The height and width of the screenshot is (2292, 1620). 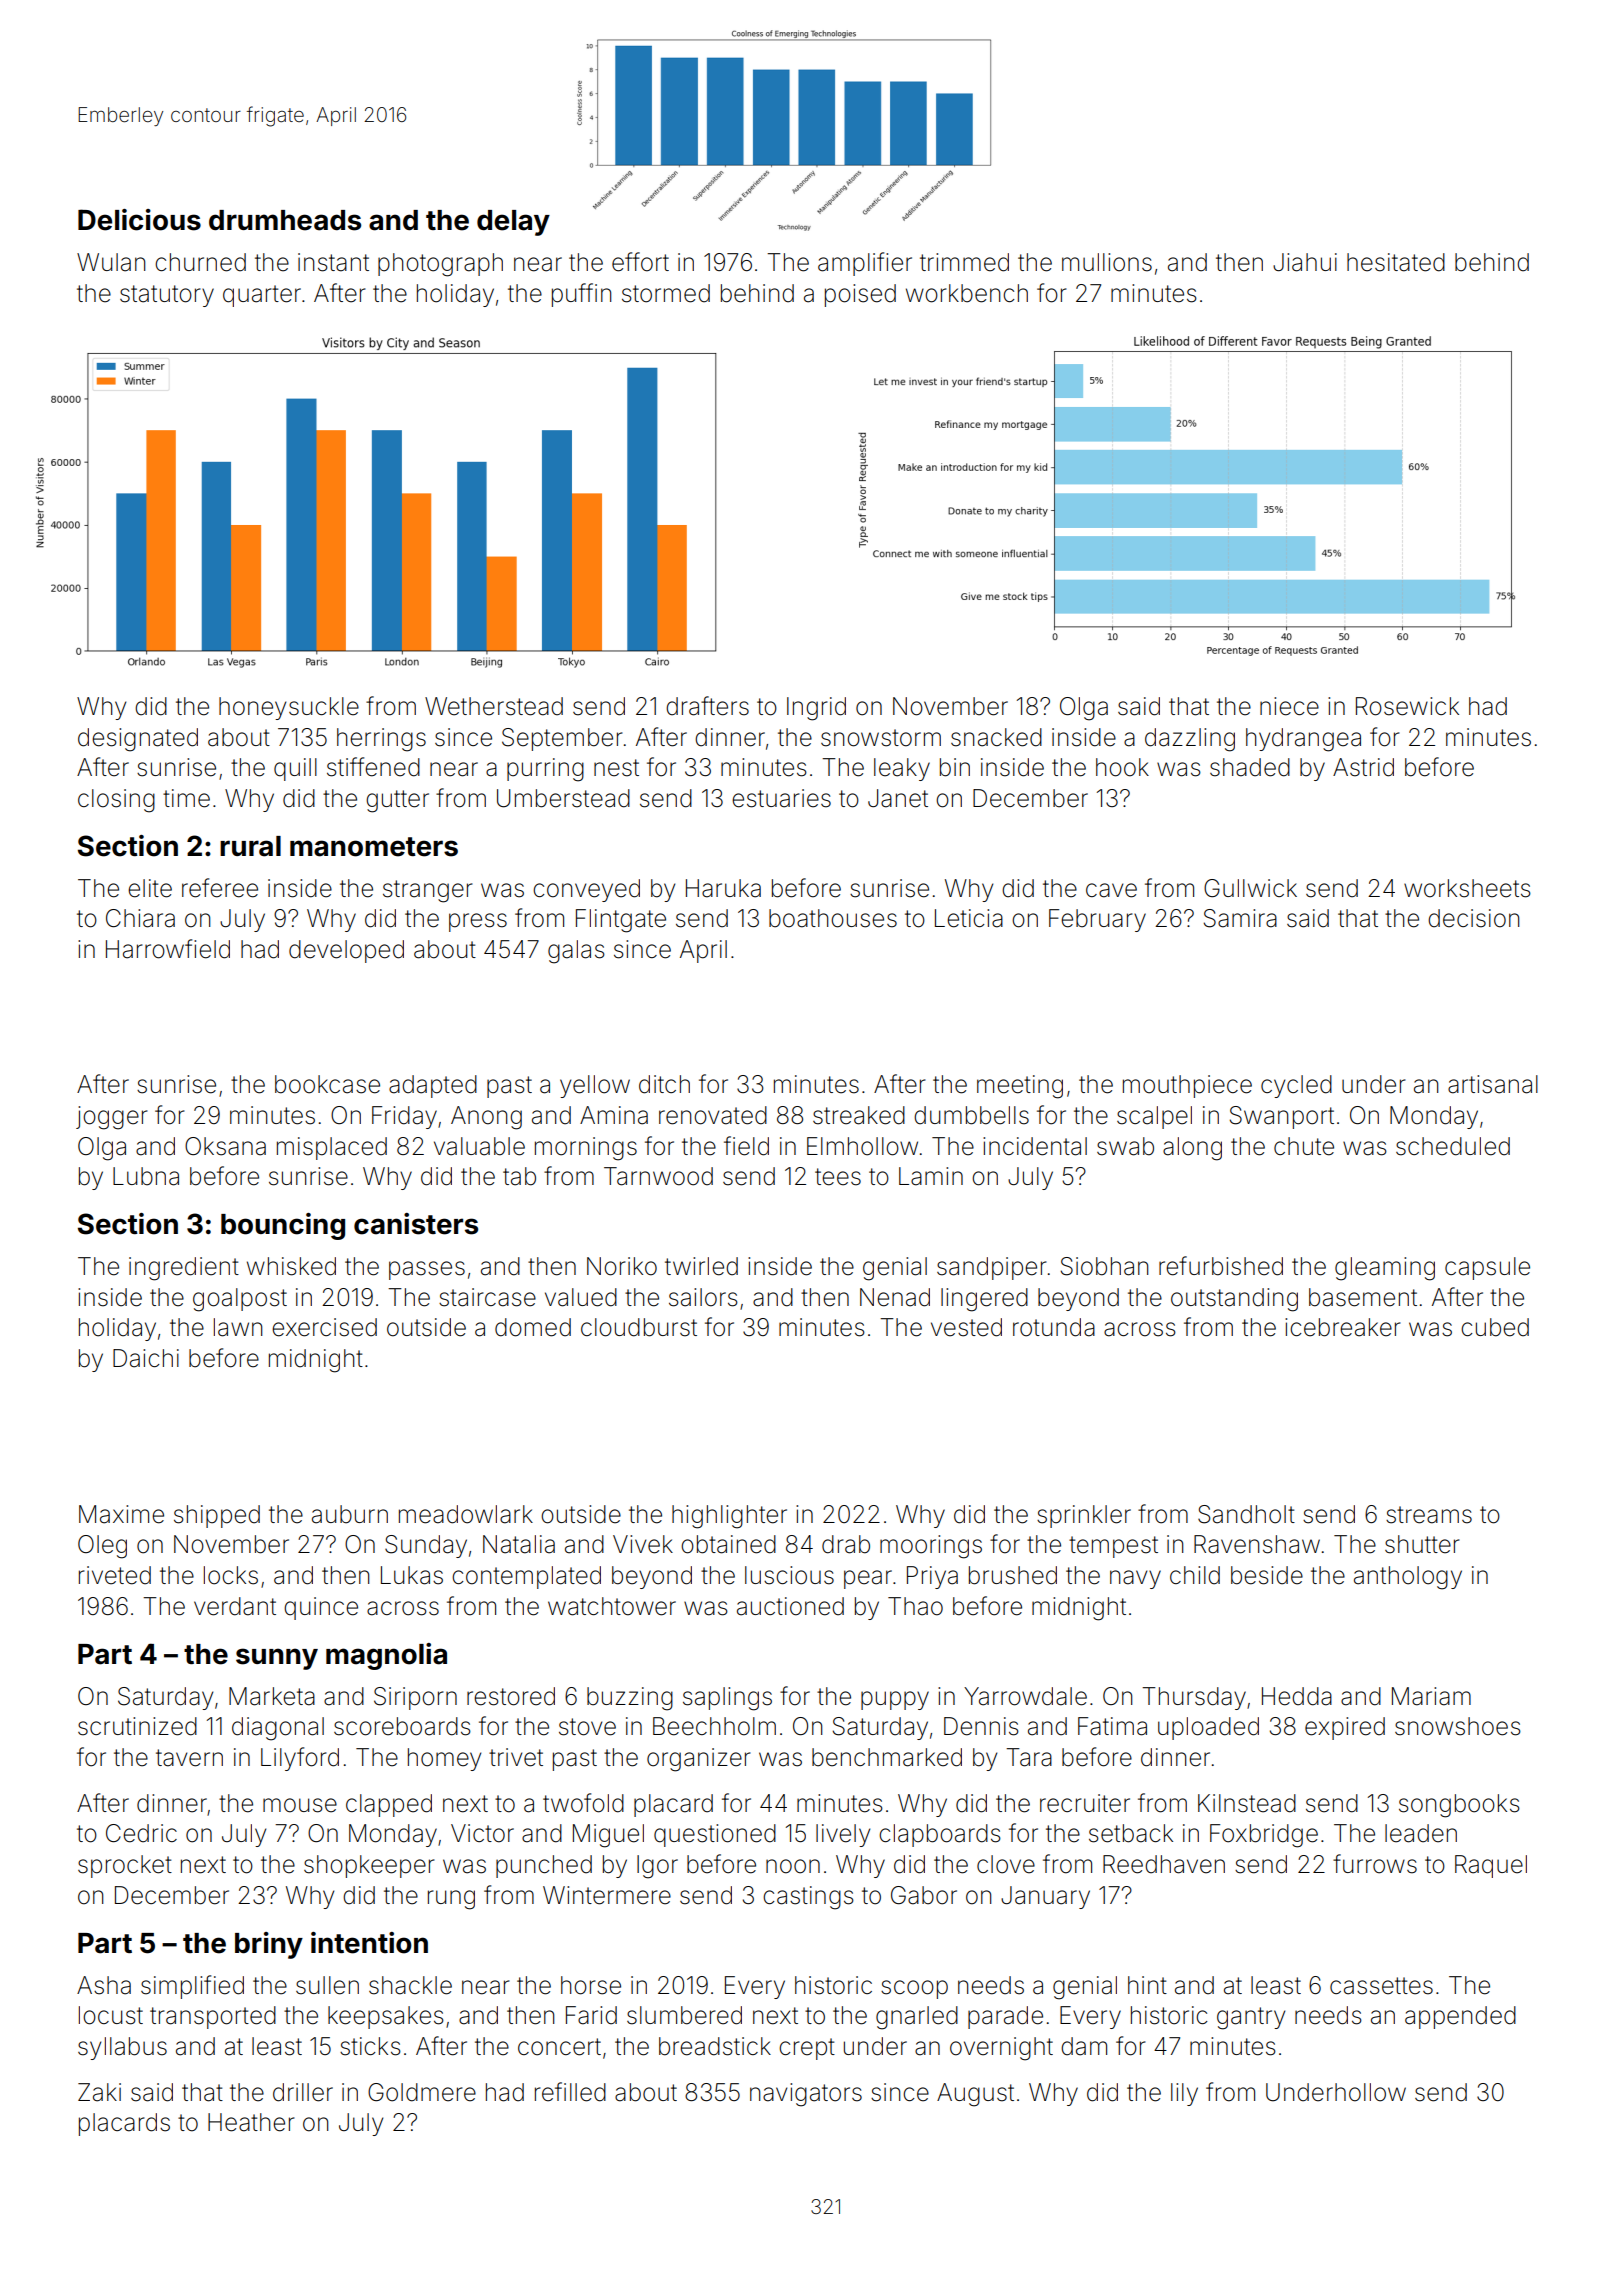 I want to click on Zaki, so click(x=99, y=2092).
